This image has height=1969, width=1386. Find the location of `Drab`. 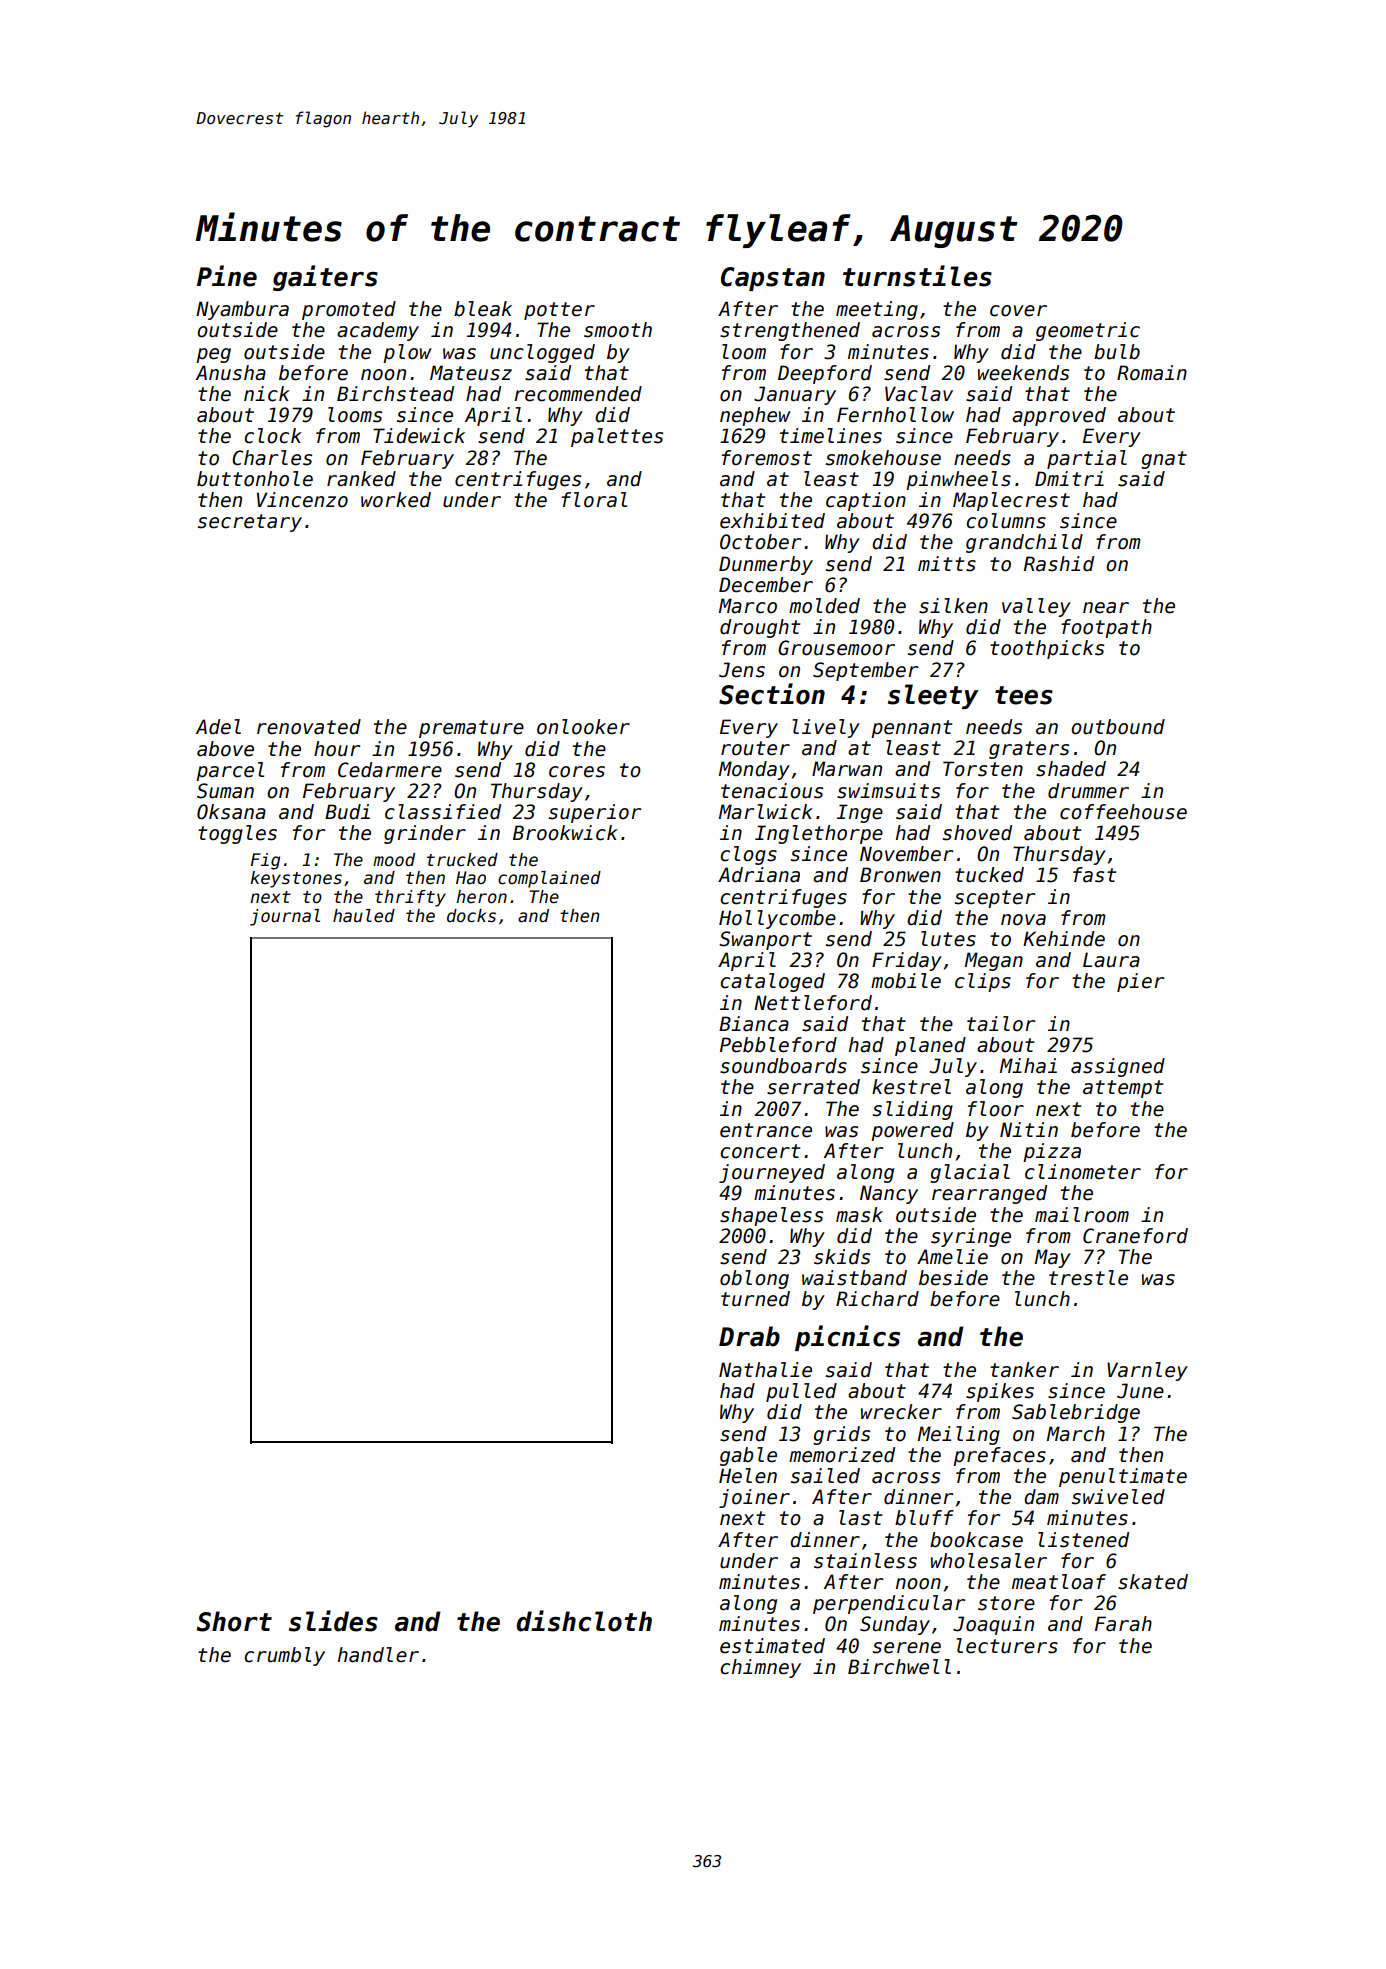

Drab is located at coordinates (749, 1336).
